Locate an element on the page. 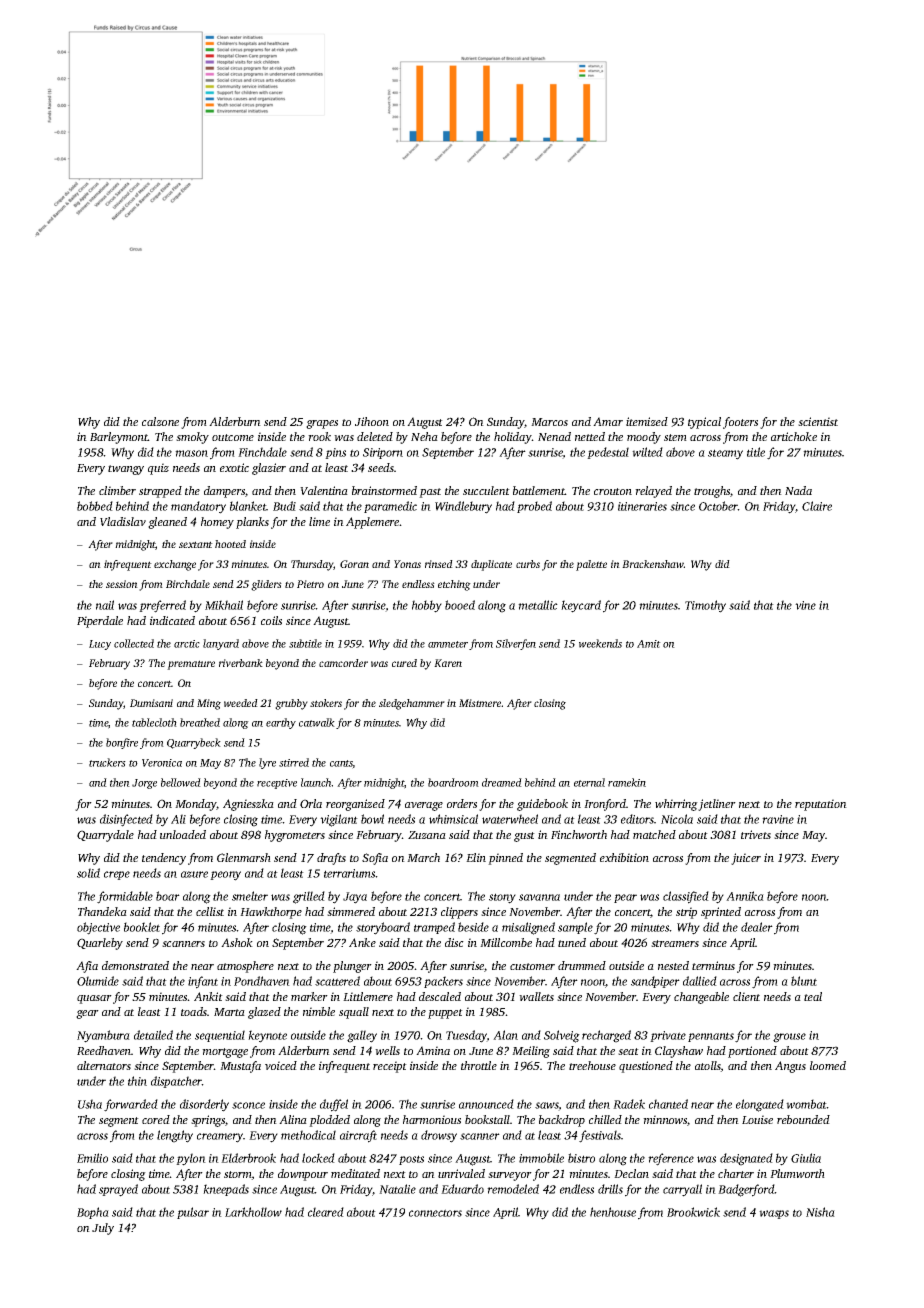 This page has width=924, height=1308. wells is located at coordinates (387, 1050).
